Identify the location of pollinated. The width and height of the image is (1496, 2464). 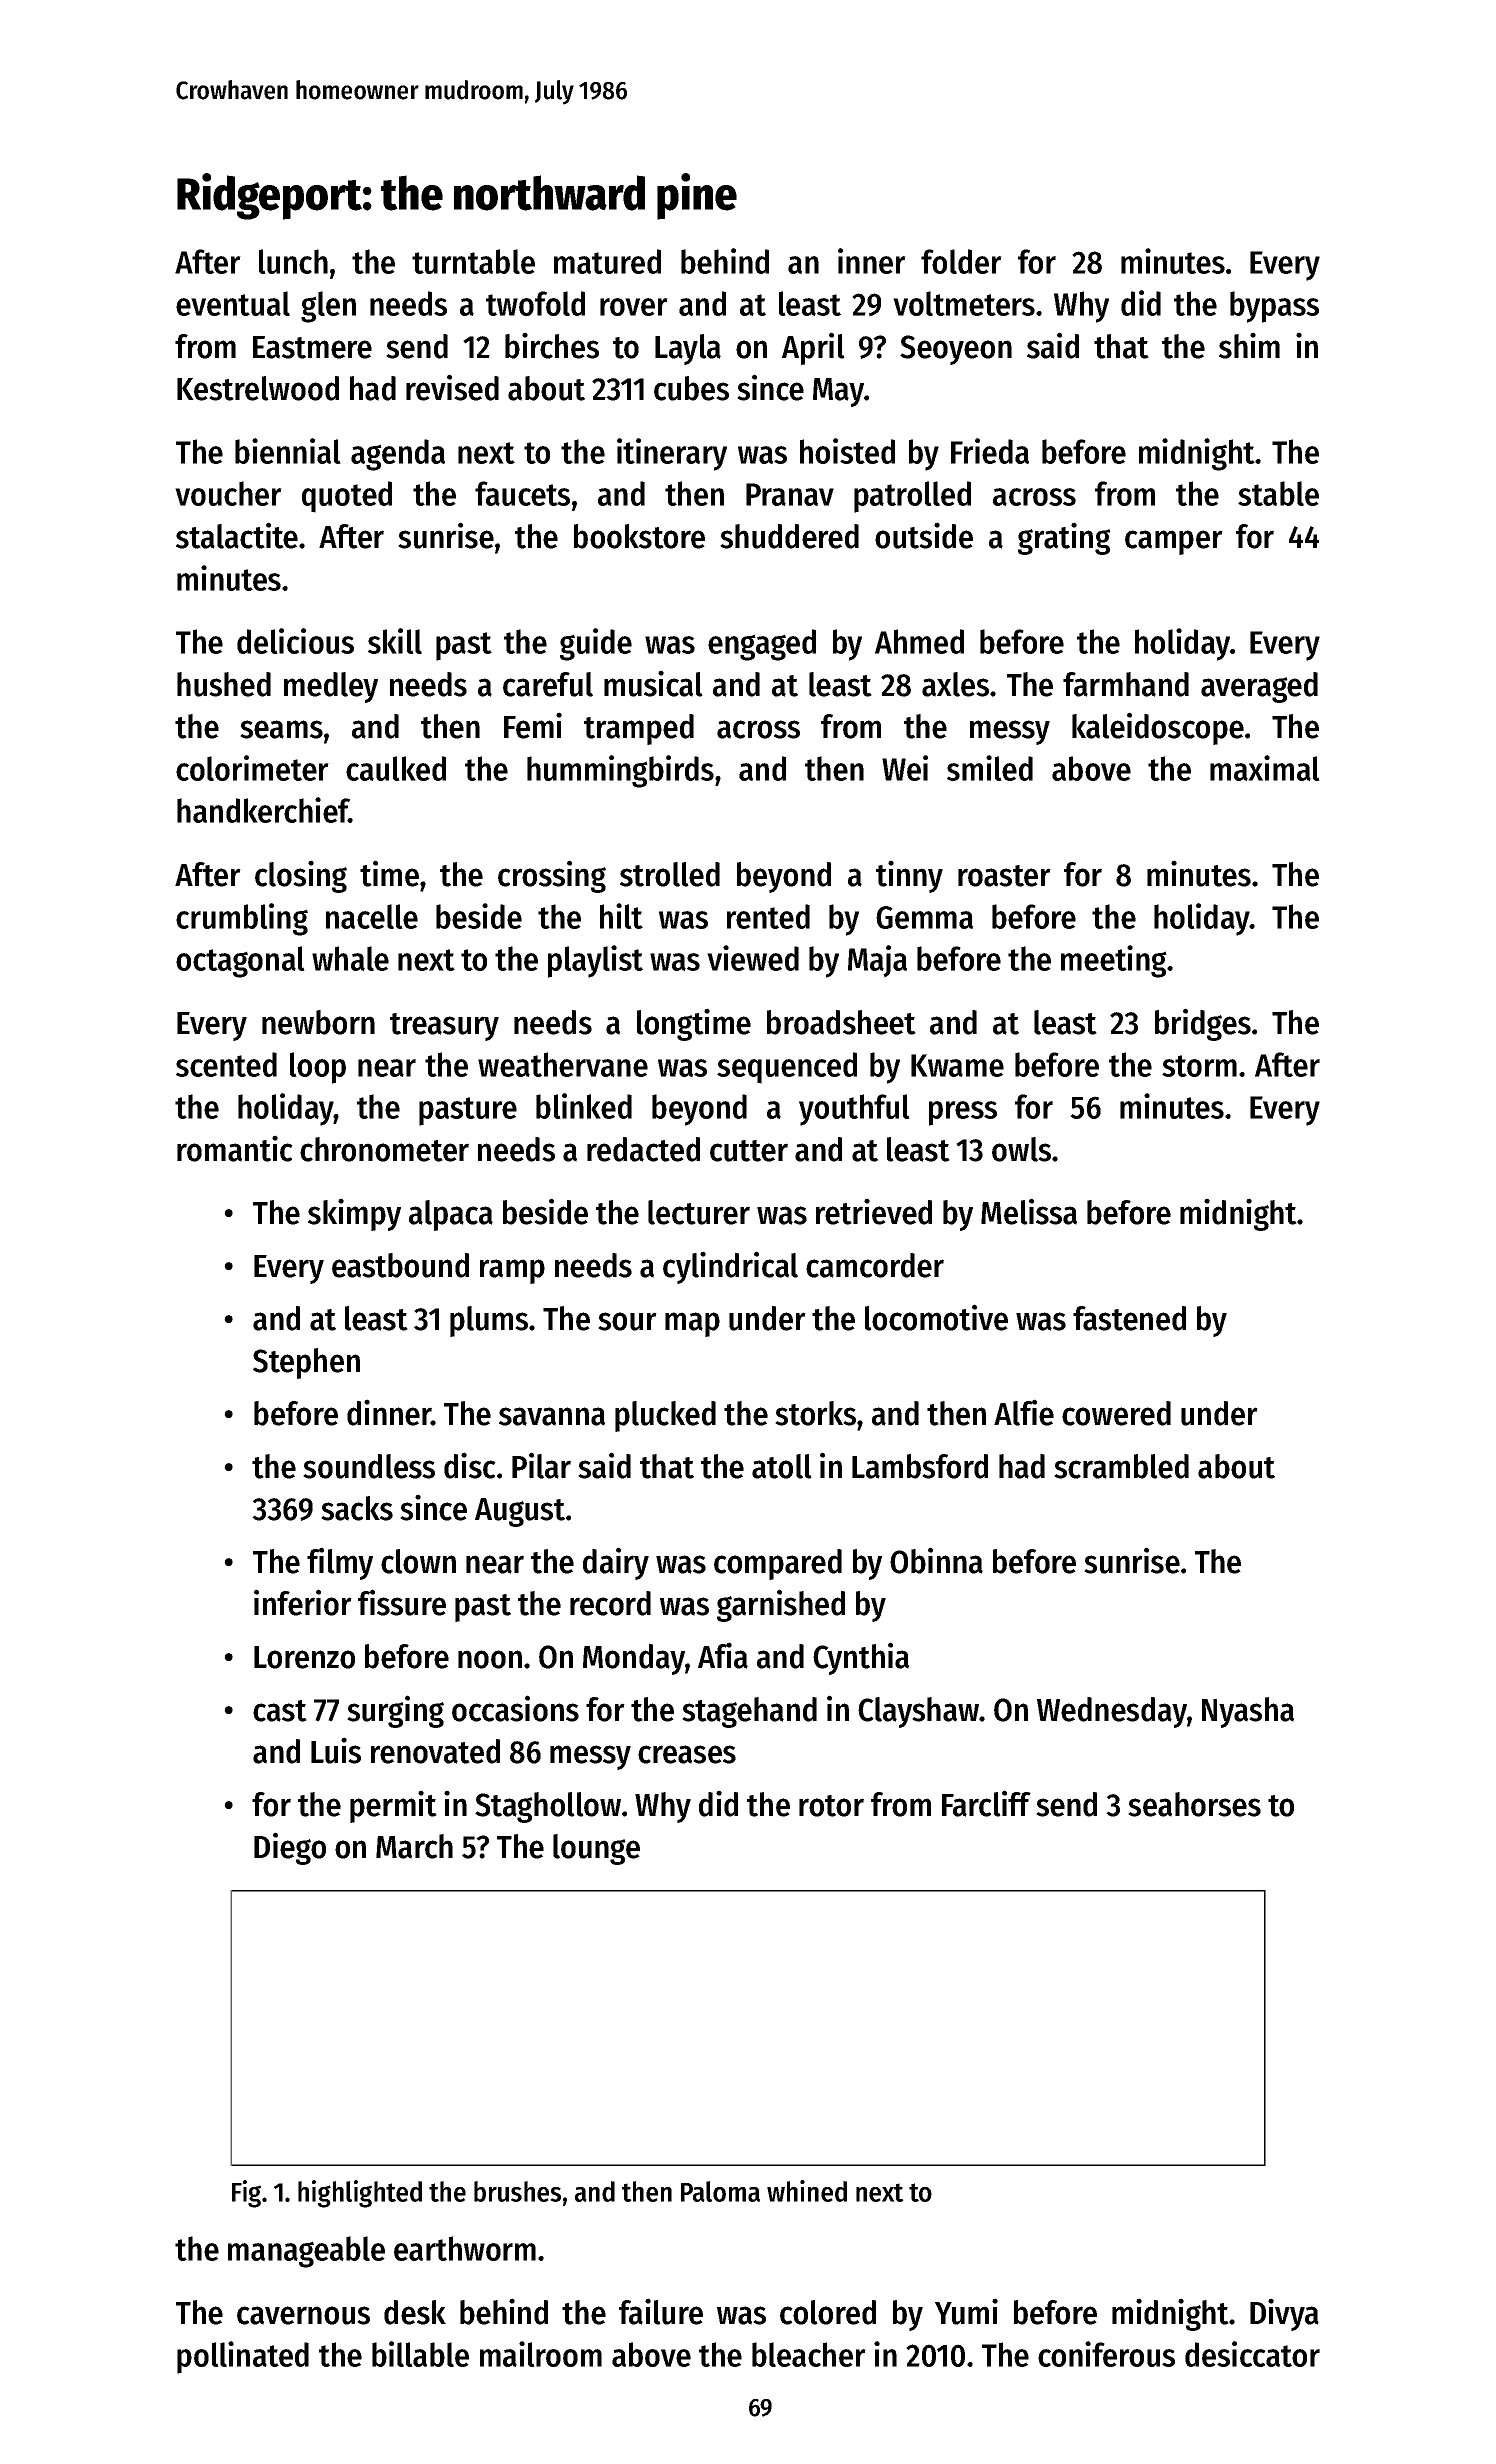
(243, 2357).
